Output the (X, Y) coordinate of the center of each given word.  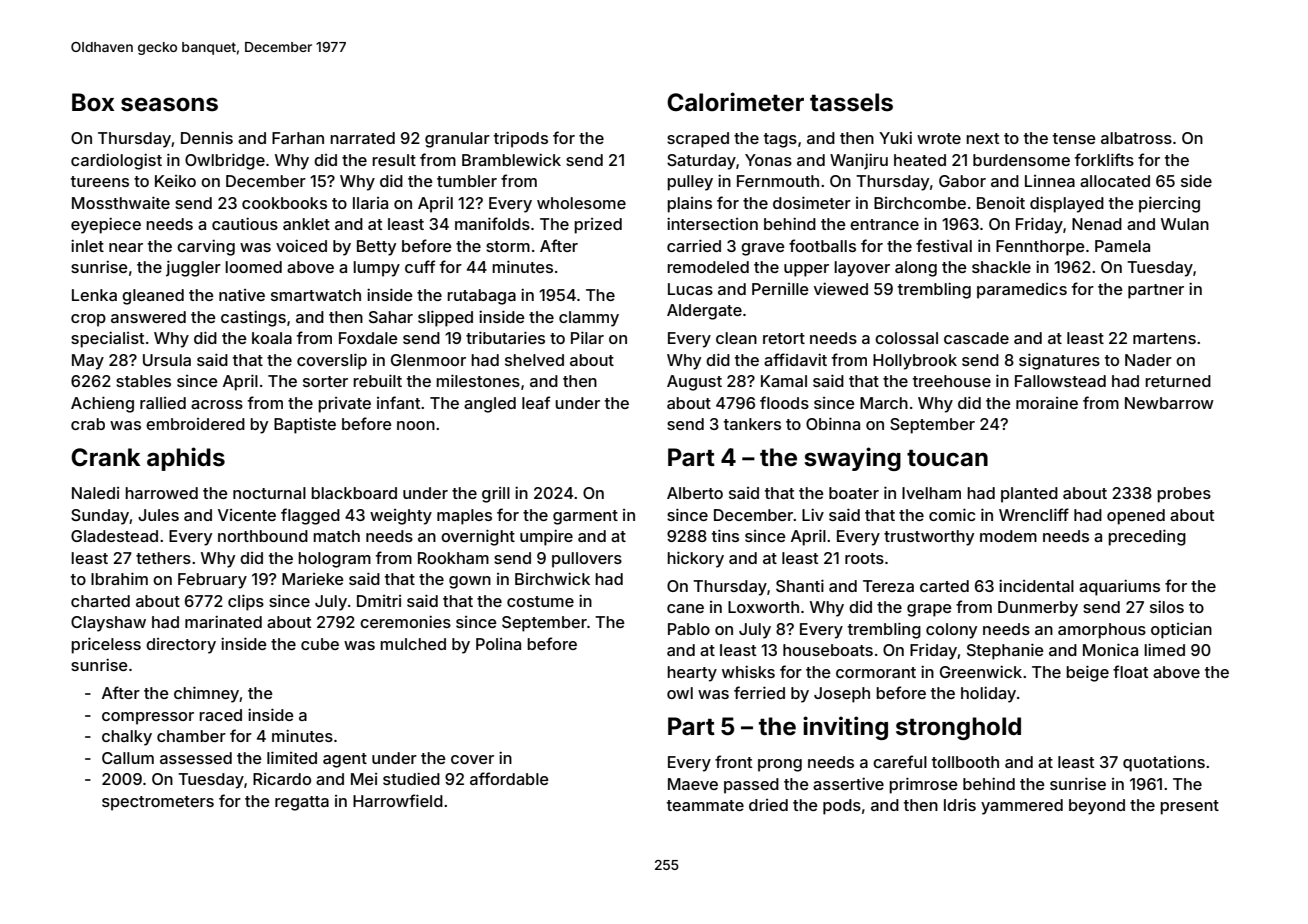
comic (952, 514)
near (126, 247)
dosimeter (812, 202)
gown (470, 582)
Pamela (1122, 246)
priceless (106, 645)
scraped (698, 140)
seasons (169, 104)
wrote (939, 138)
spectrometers (158, 803)
